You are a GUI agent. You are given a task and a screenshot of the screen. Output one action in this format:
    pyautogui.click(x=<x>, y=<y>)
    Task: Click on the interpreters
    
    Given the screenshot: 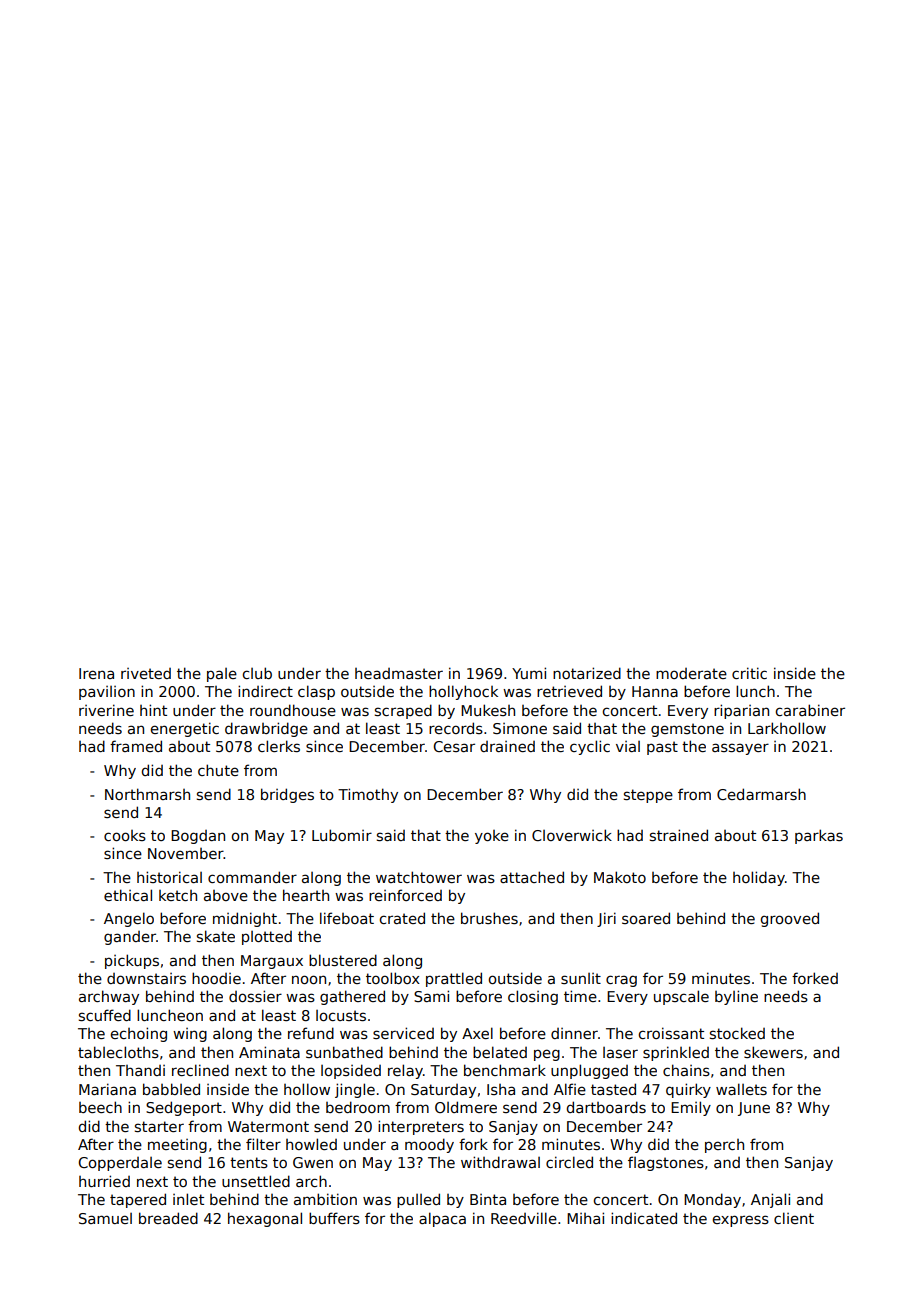 What is the action you would take?
    pyautogui.click(x=421, y=1127)
